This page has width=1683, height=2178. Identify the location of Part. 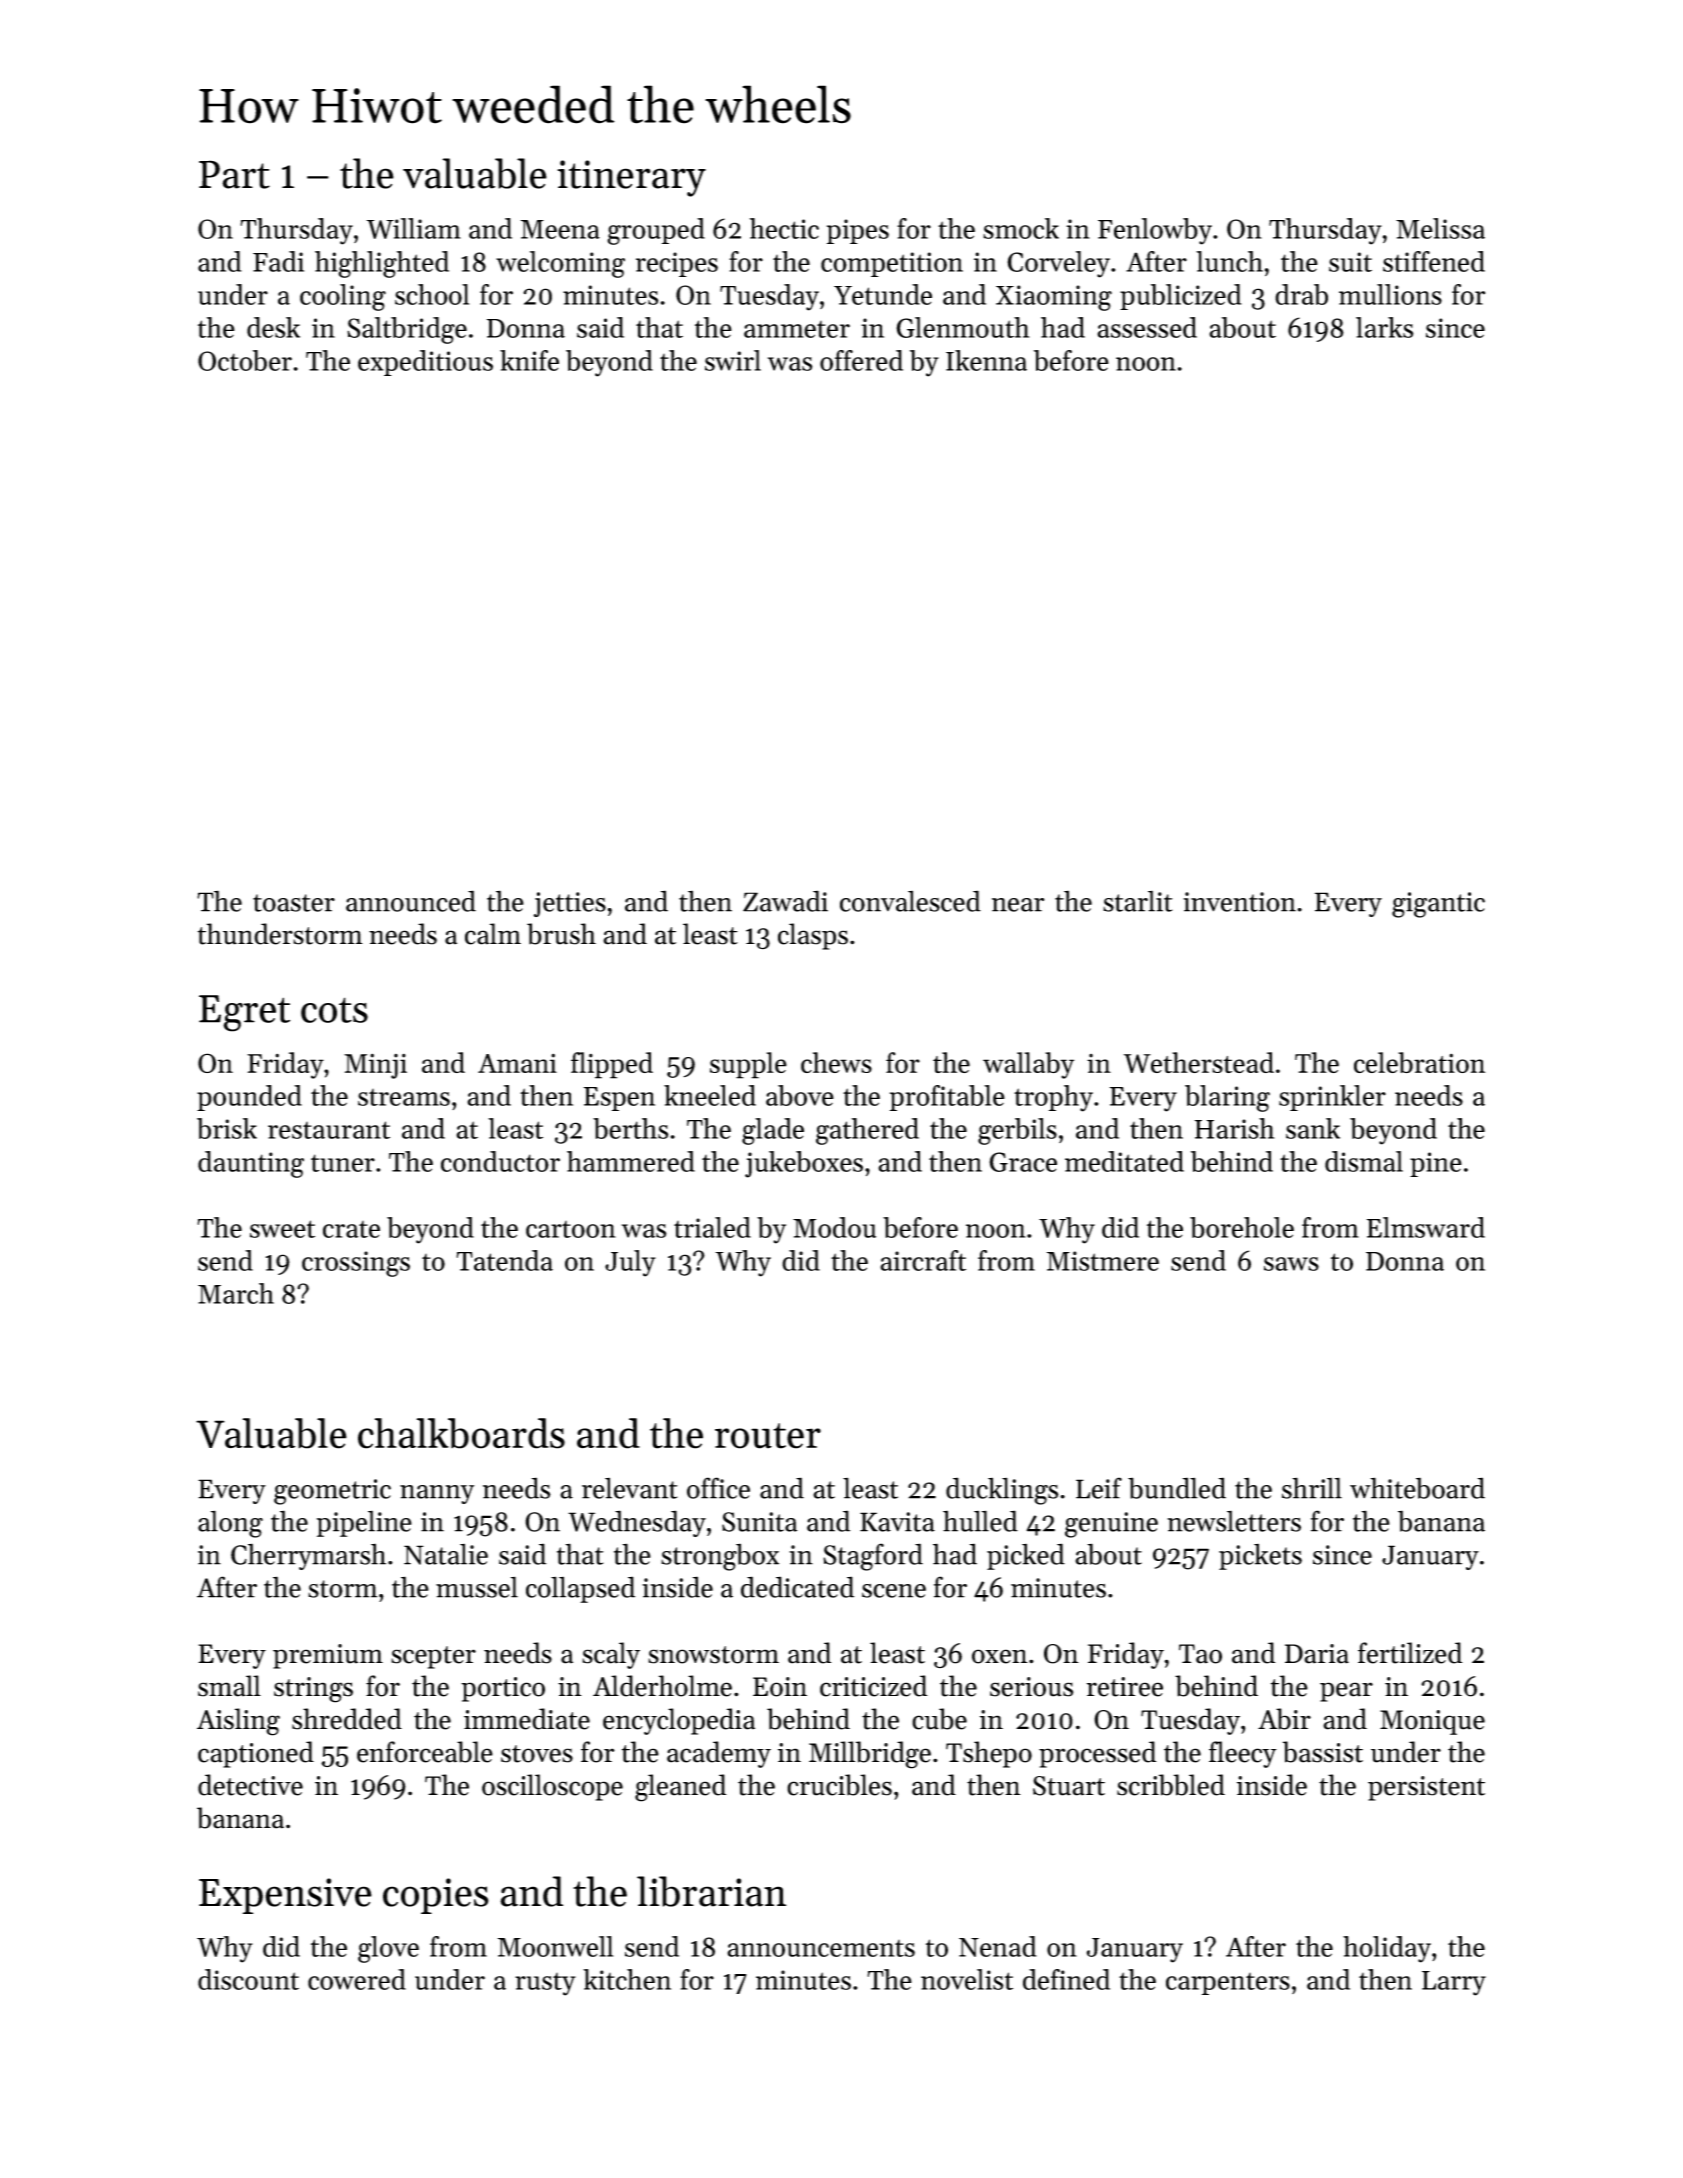
(234, 174).
